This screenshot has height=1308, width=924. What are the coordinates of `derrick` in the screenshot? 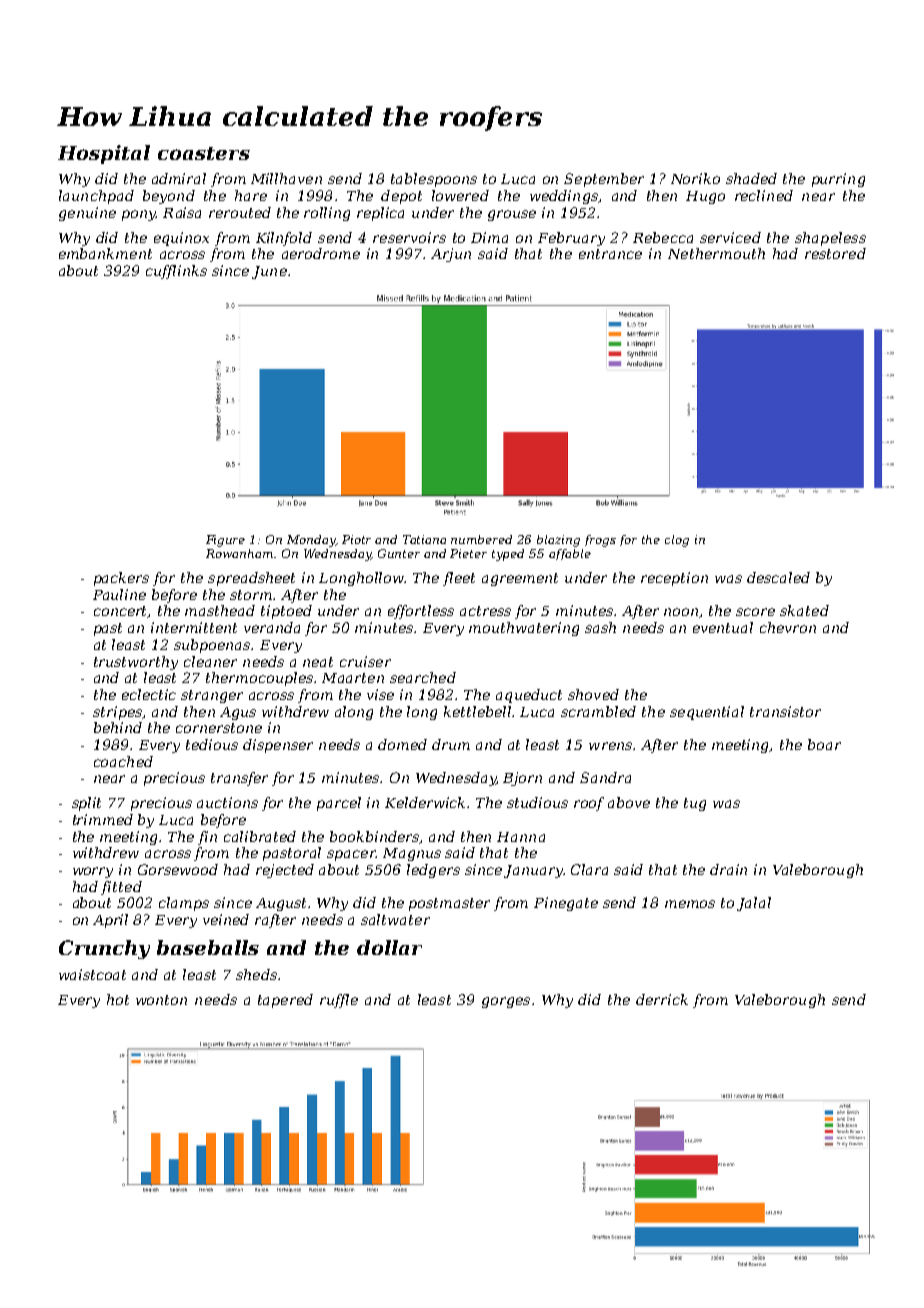 It's located at (662, 999).
